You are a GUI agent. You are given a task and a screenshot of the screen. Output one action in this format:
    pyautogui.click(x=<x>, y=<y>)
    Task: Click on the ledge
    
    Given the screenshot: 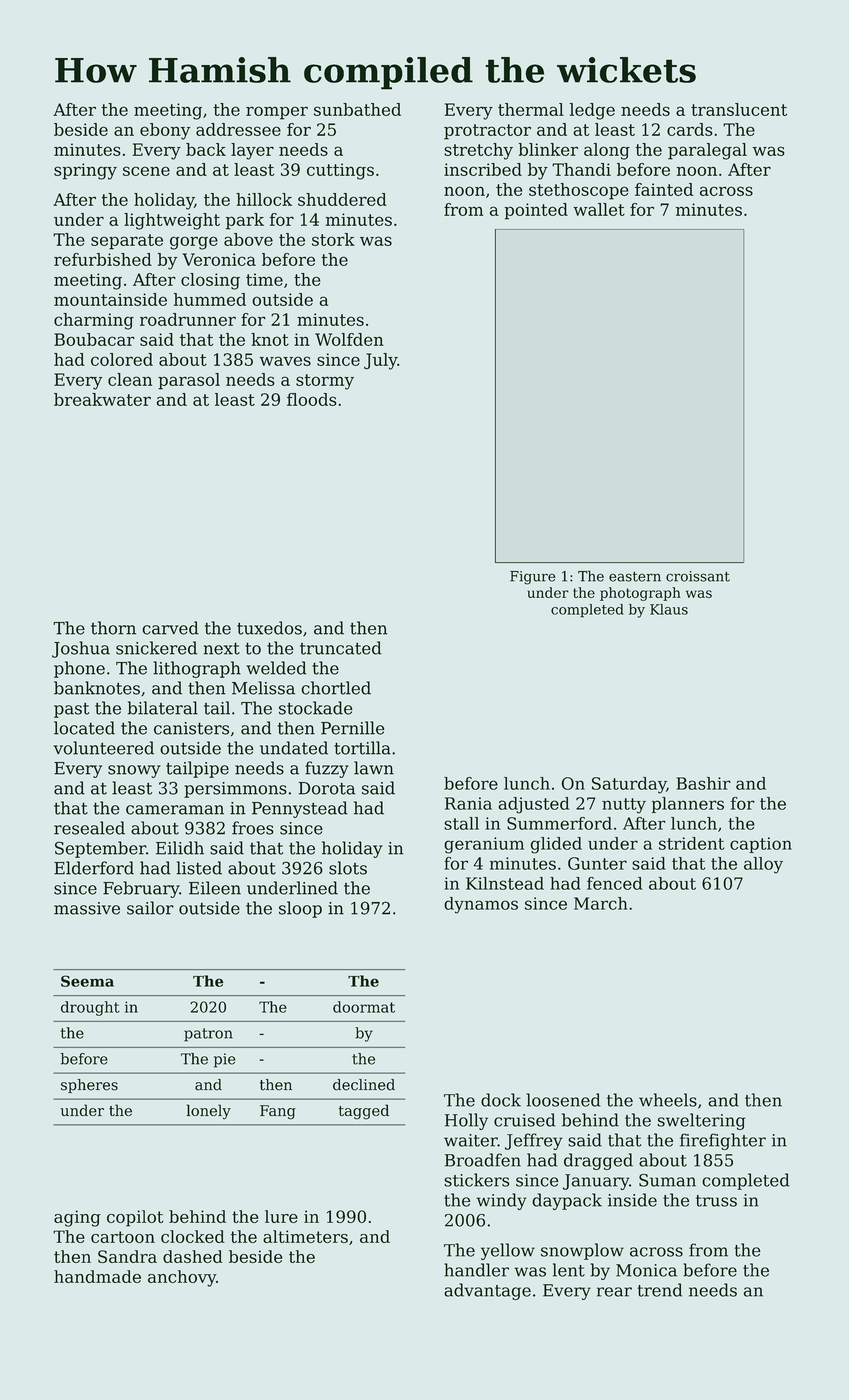 What is the action you would take?
    pyautogui.click(x=592, y=111)
